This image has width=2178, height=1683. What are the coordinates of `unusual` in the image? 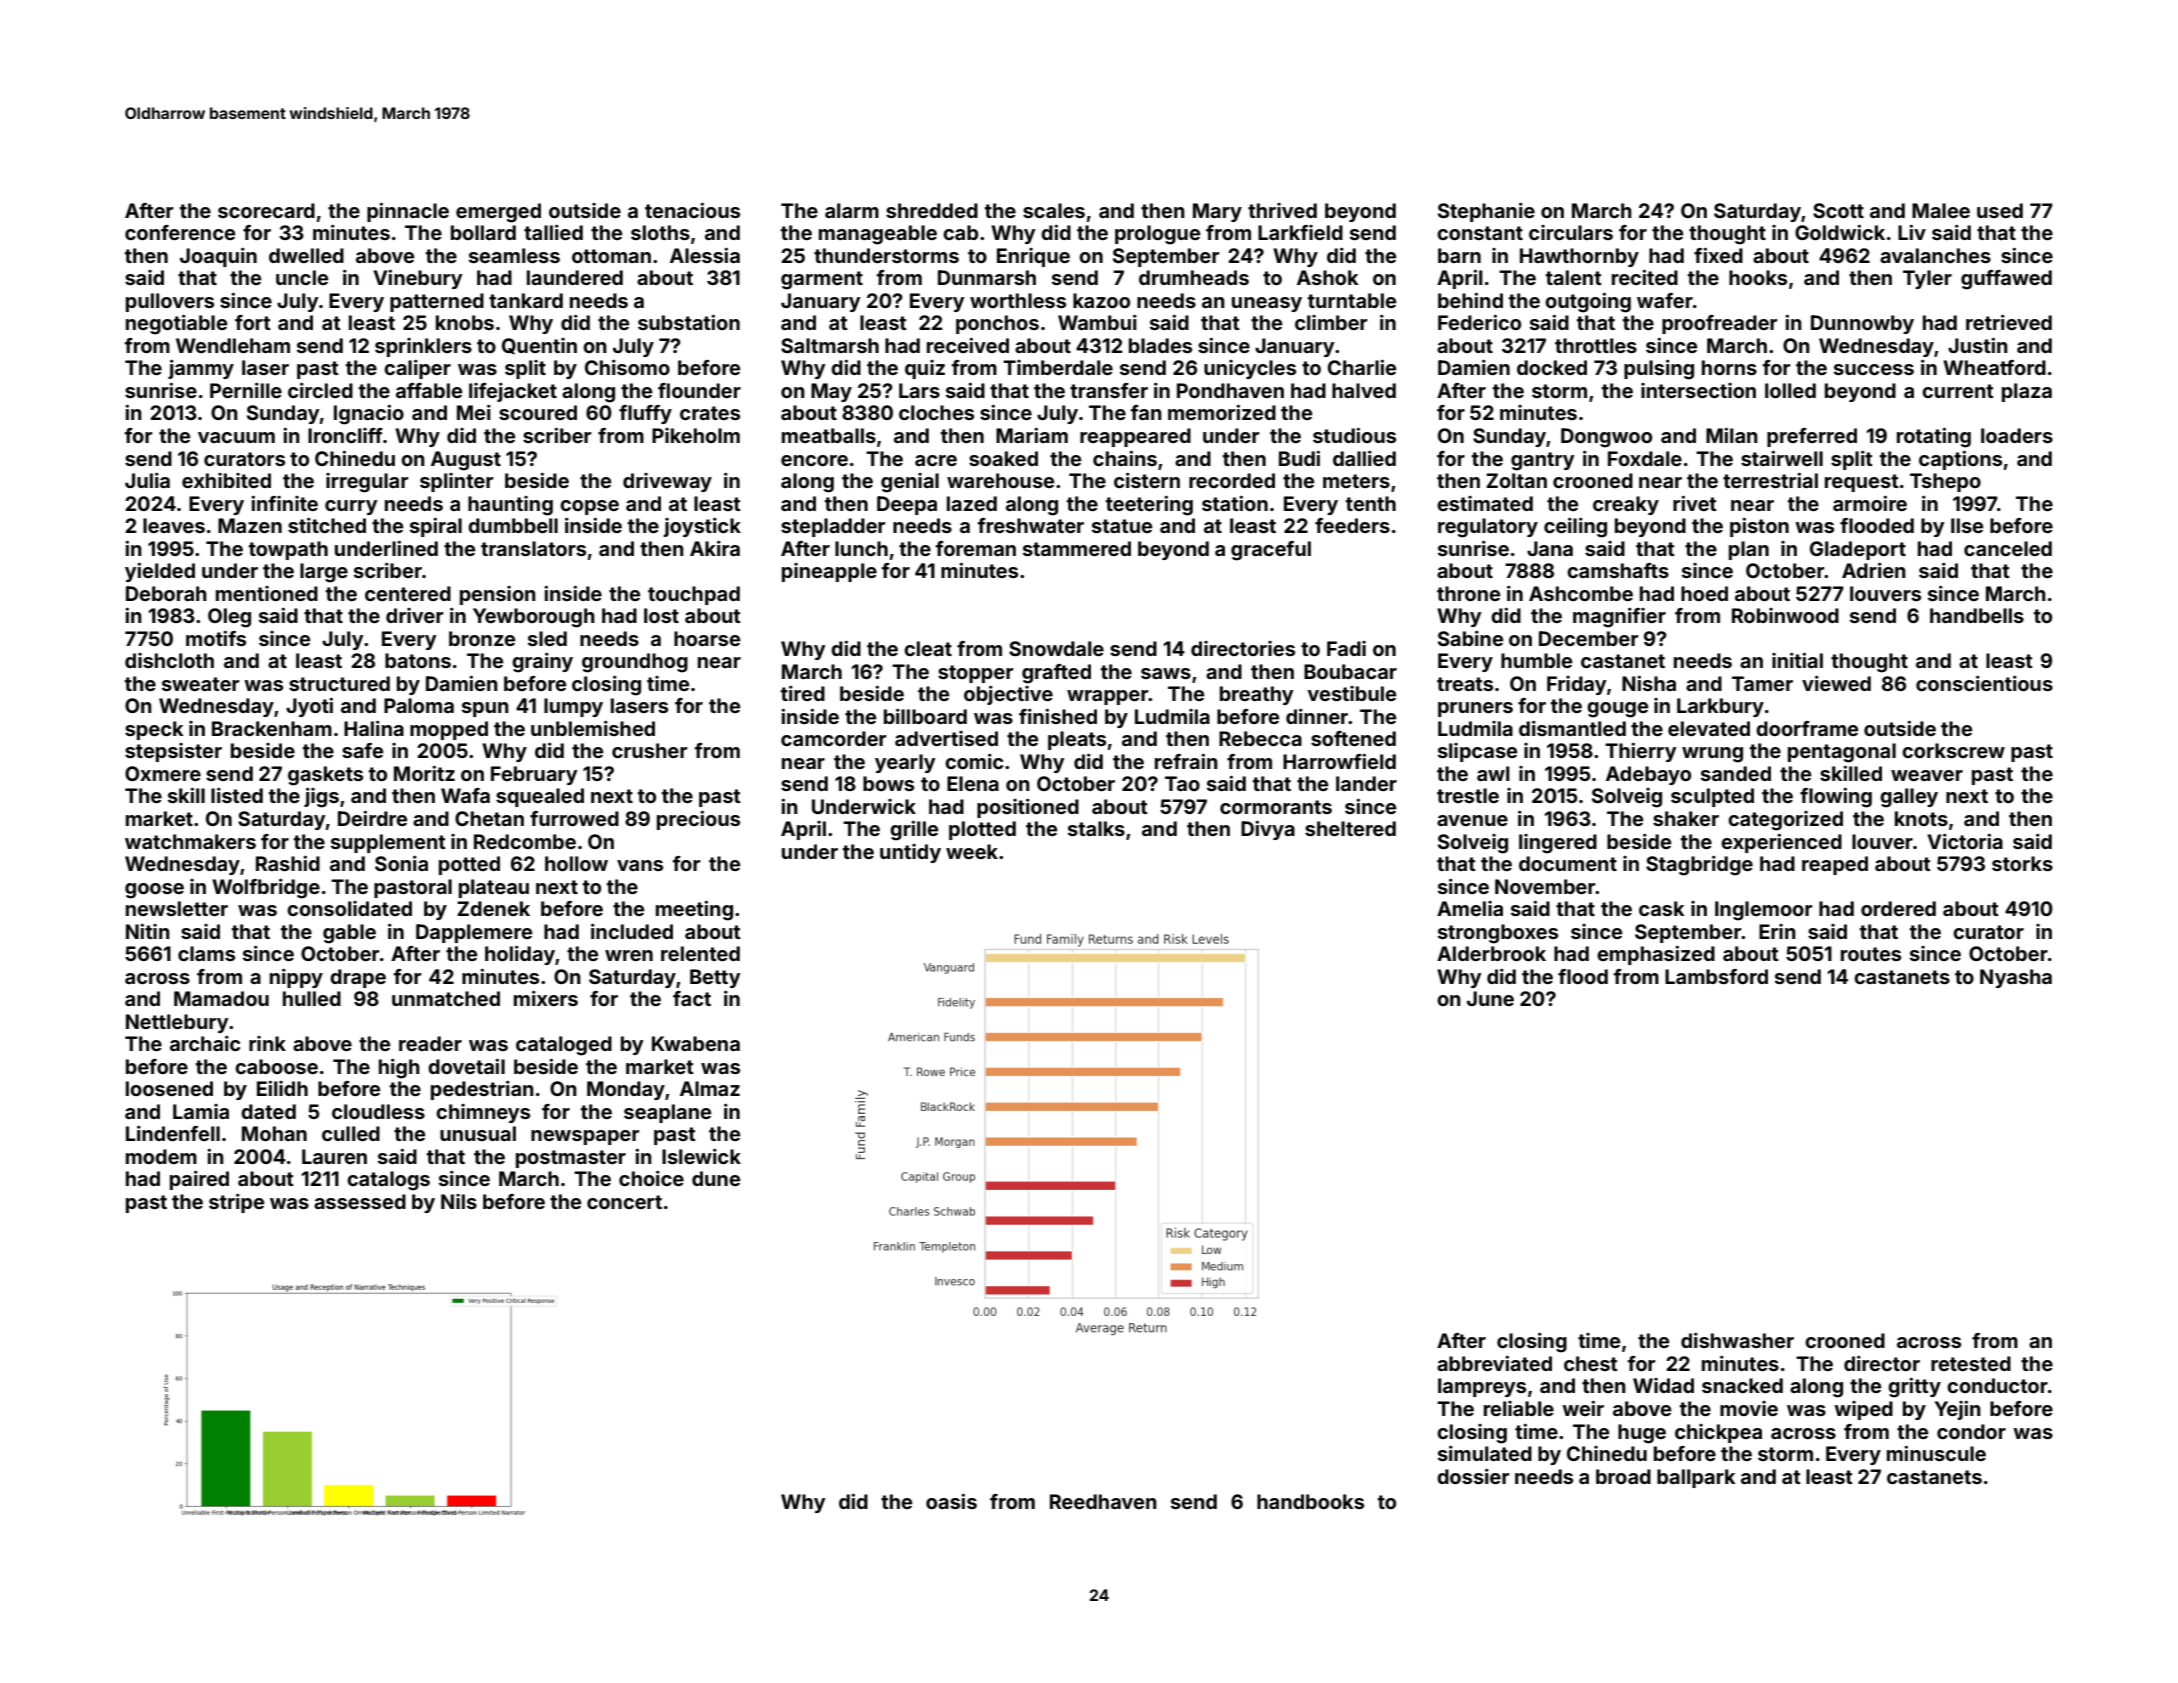 It's located at (478, 1133).
